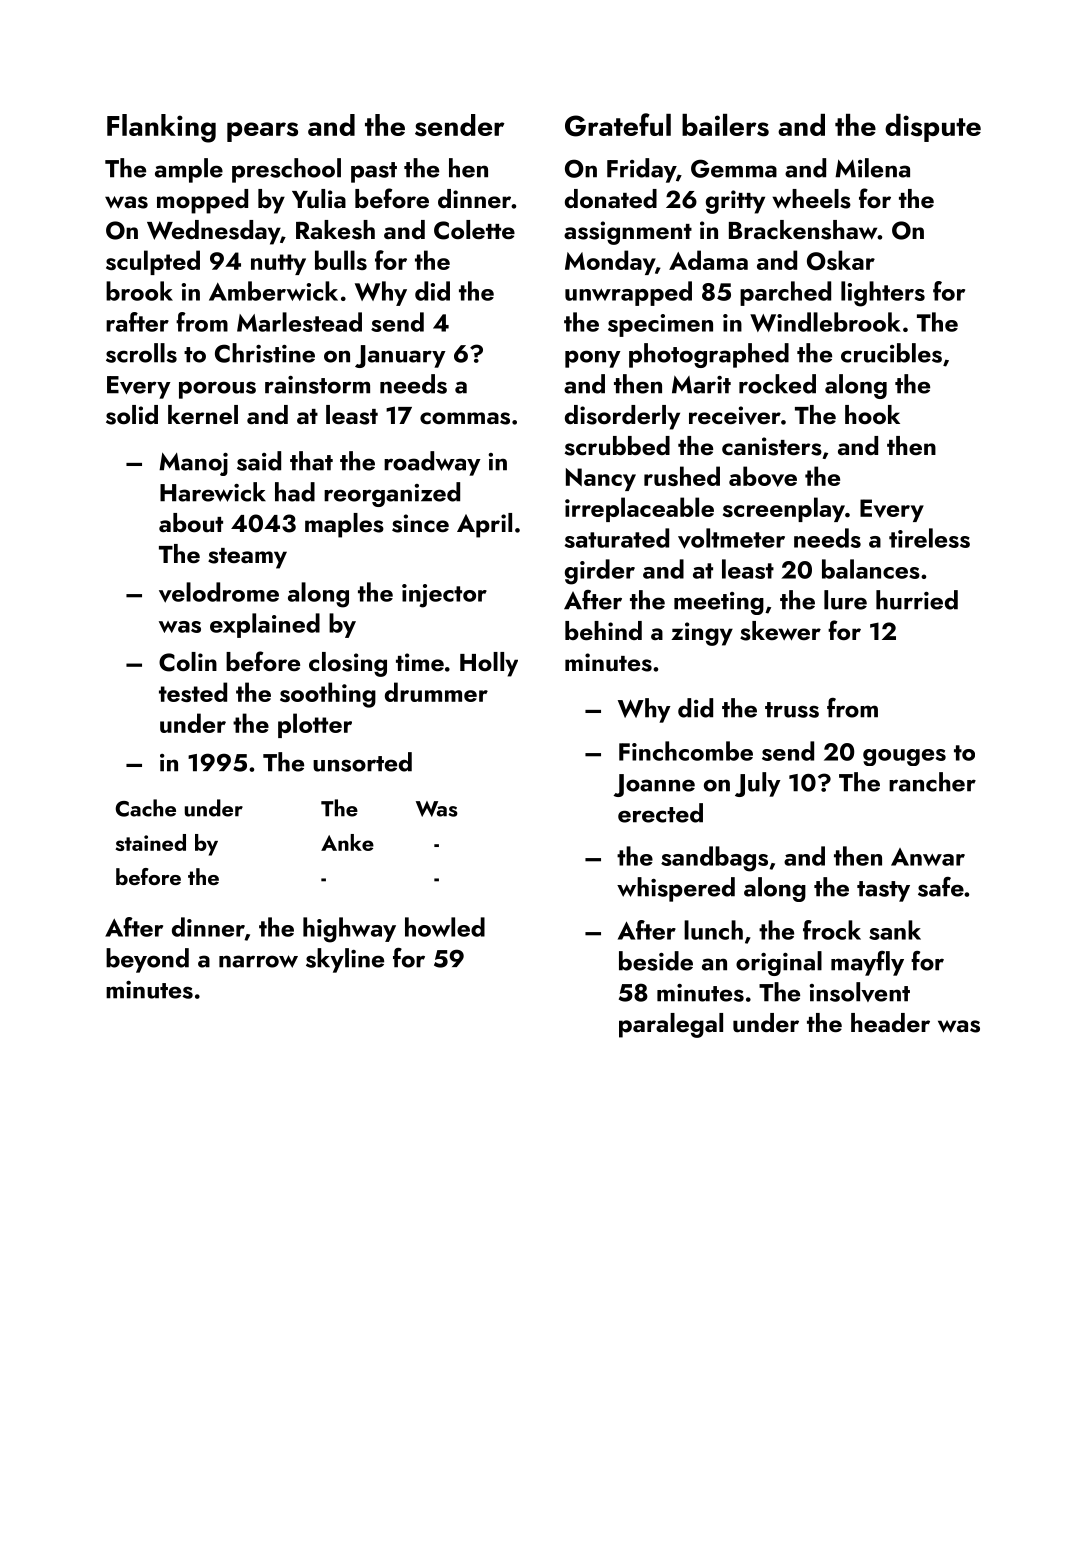 The image size is (1087, 1543). What do you see at coordinates (444, 596) in the screenshot?
I see `injector` at bounding box center [444, 596].
